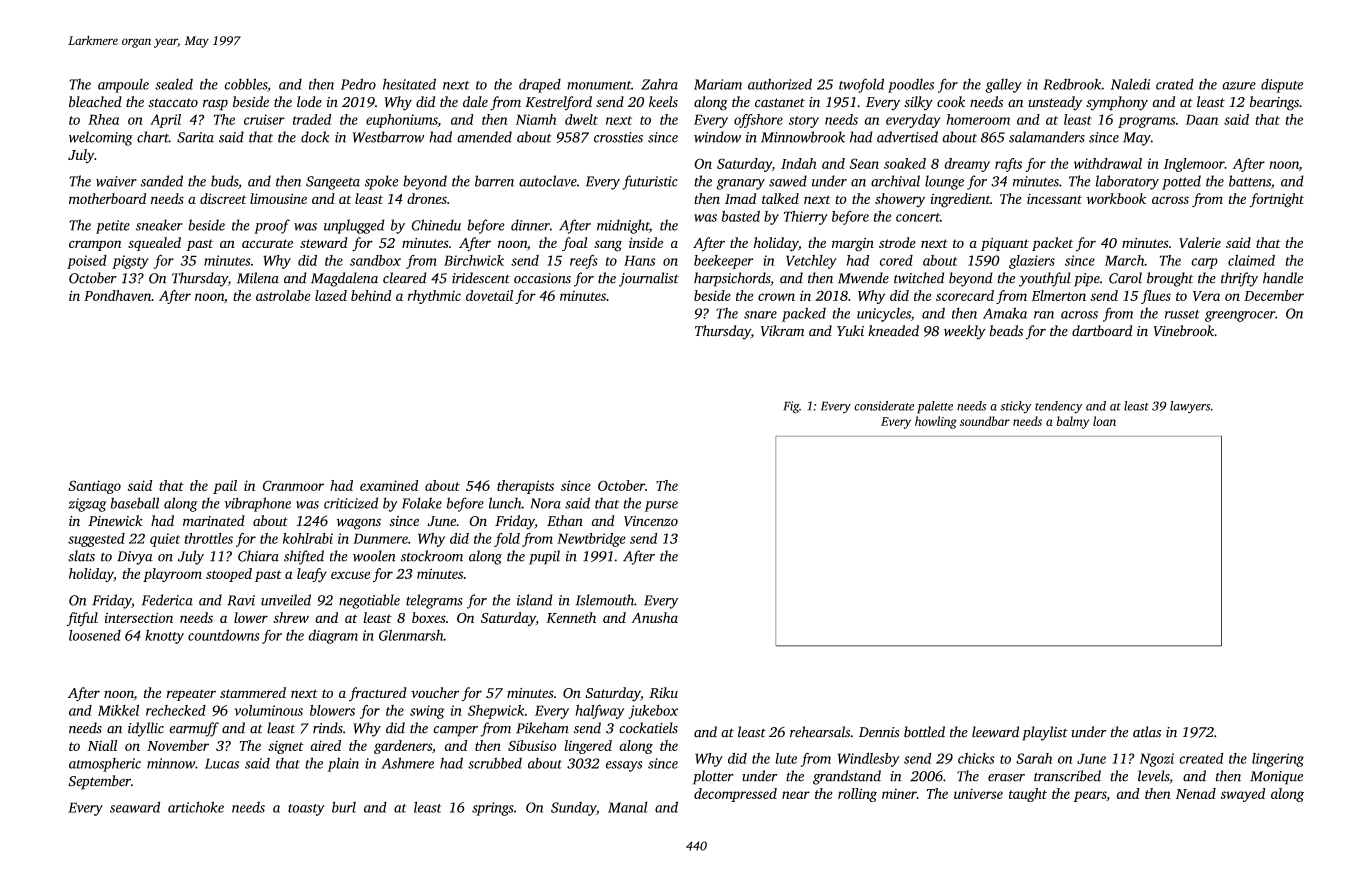  I want to click on euphoniums, so click(402, 121).
